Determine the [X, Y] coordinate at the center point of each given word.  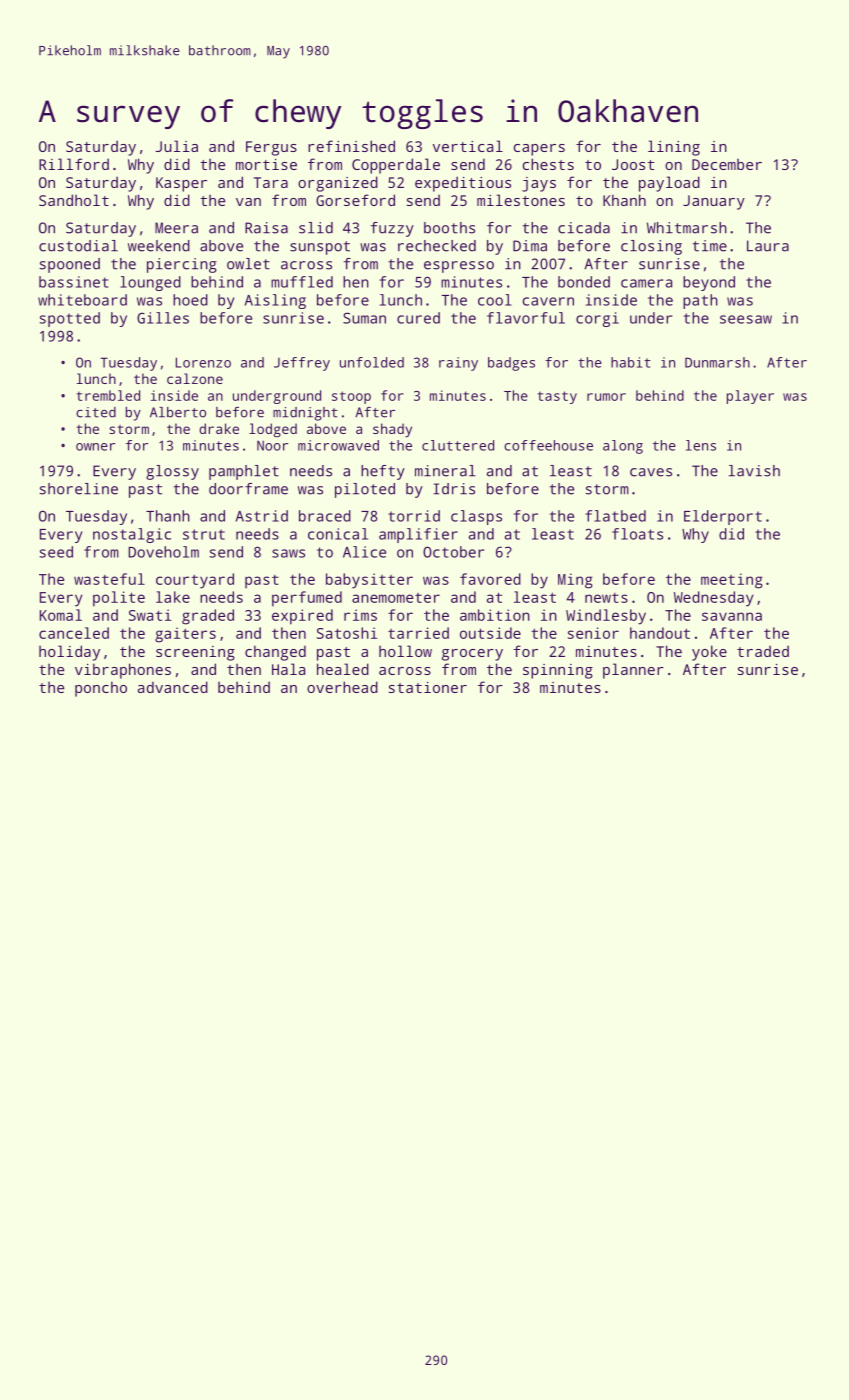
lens [701, 445]
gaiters [185, 635]
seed [56, 552]
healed [343, 669]
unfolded [372, 362]
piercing [182, 265]
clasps [476, 517]
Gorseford [355, 200]
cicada [584, 228]
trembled [108, 395]
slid [316, 228]
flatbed [615, 516]
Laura [768, 246]
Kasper [181, 184]
